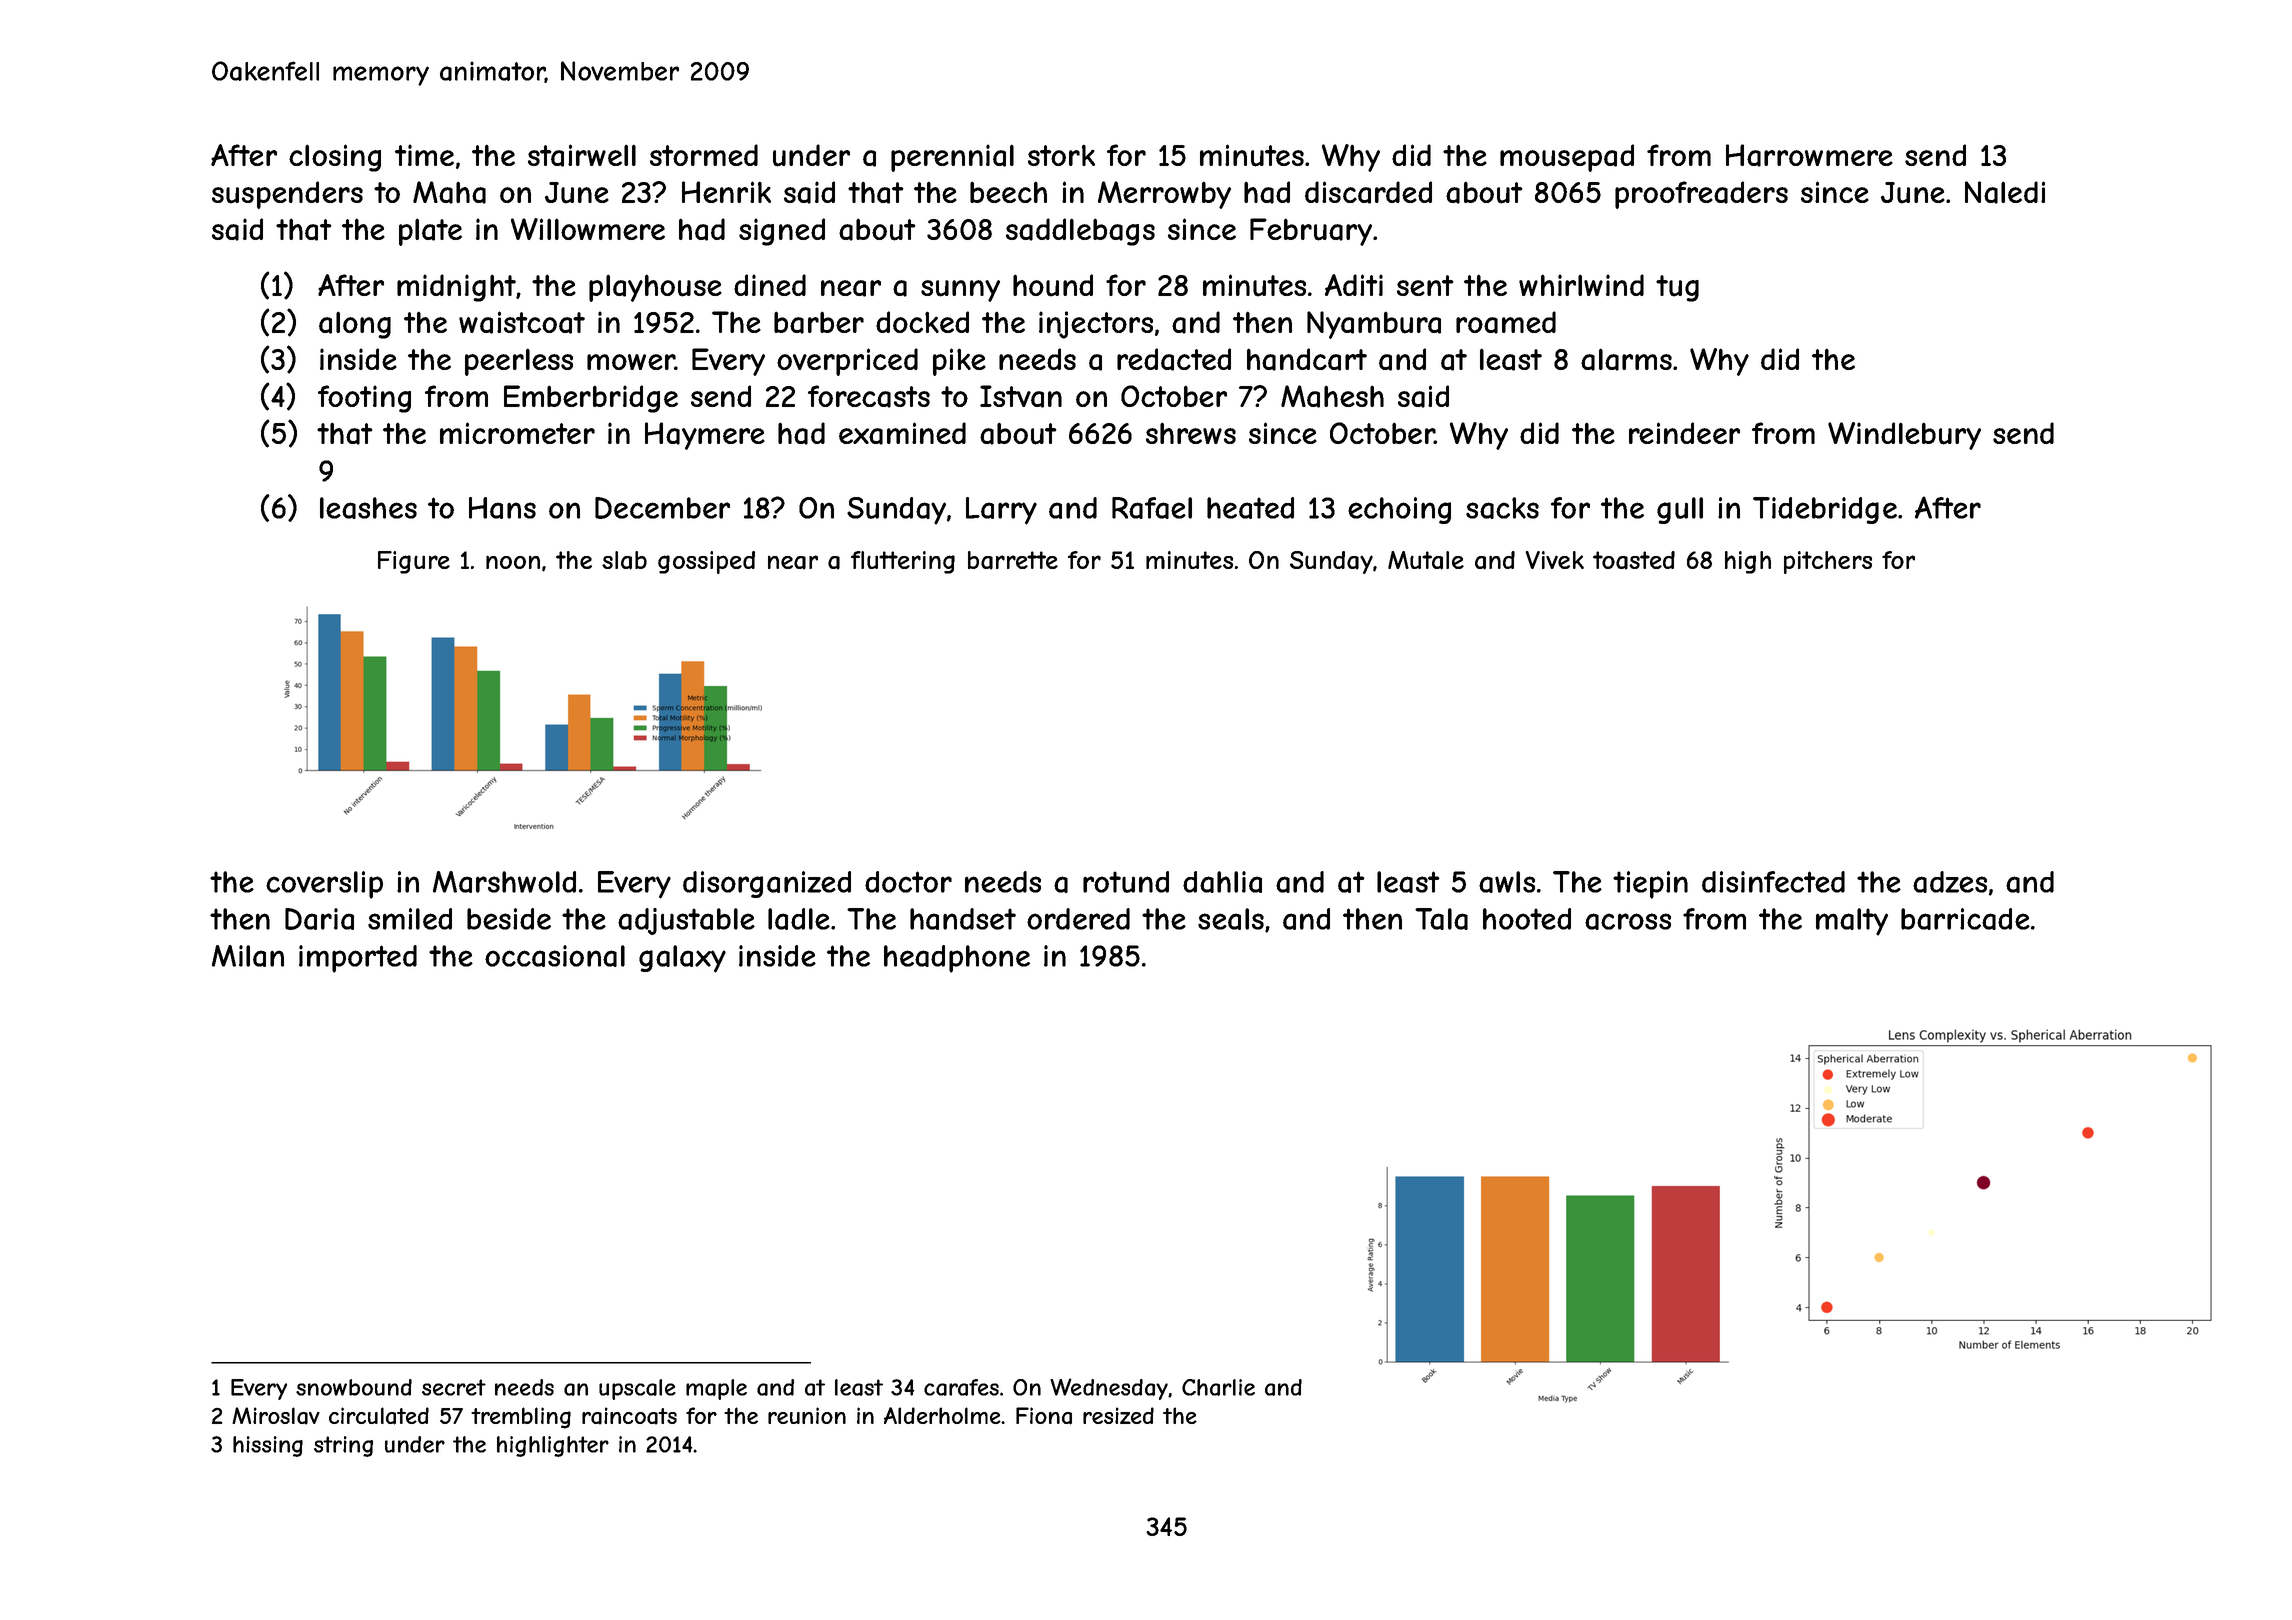 The image size is (2292, 1620). I want to click on Figure, so click(414, 562).
